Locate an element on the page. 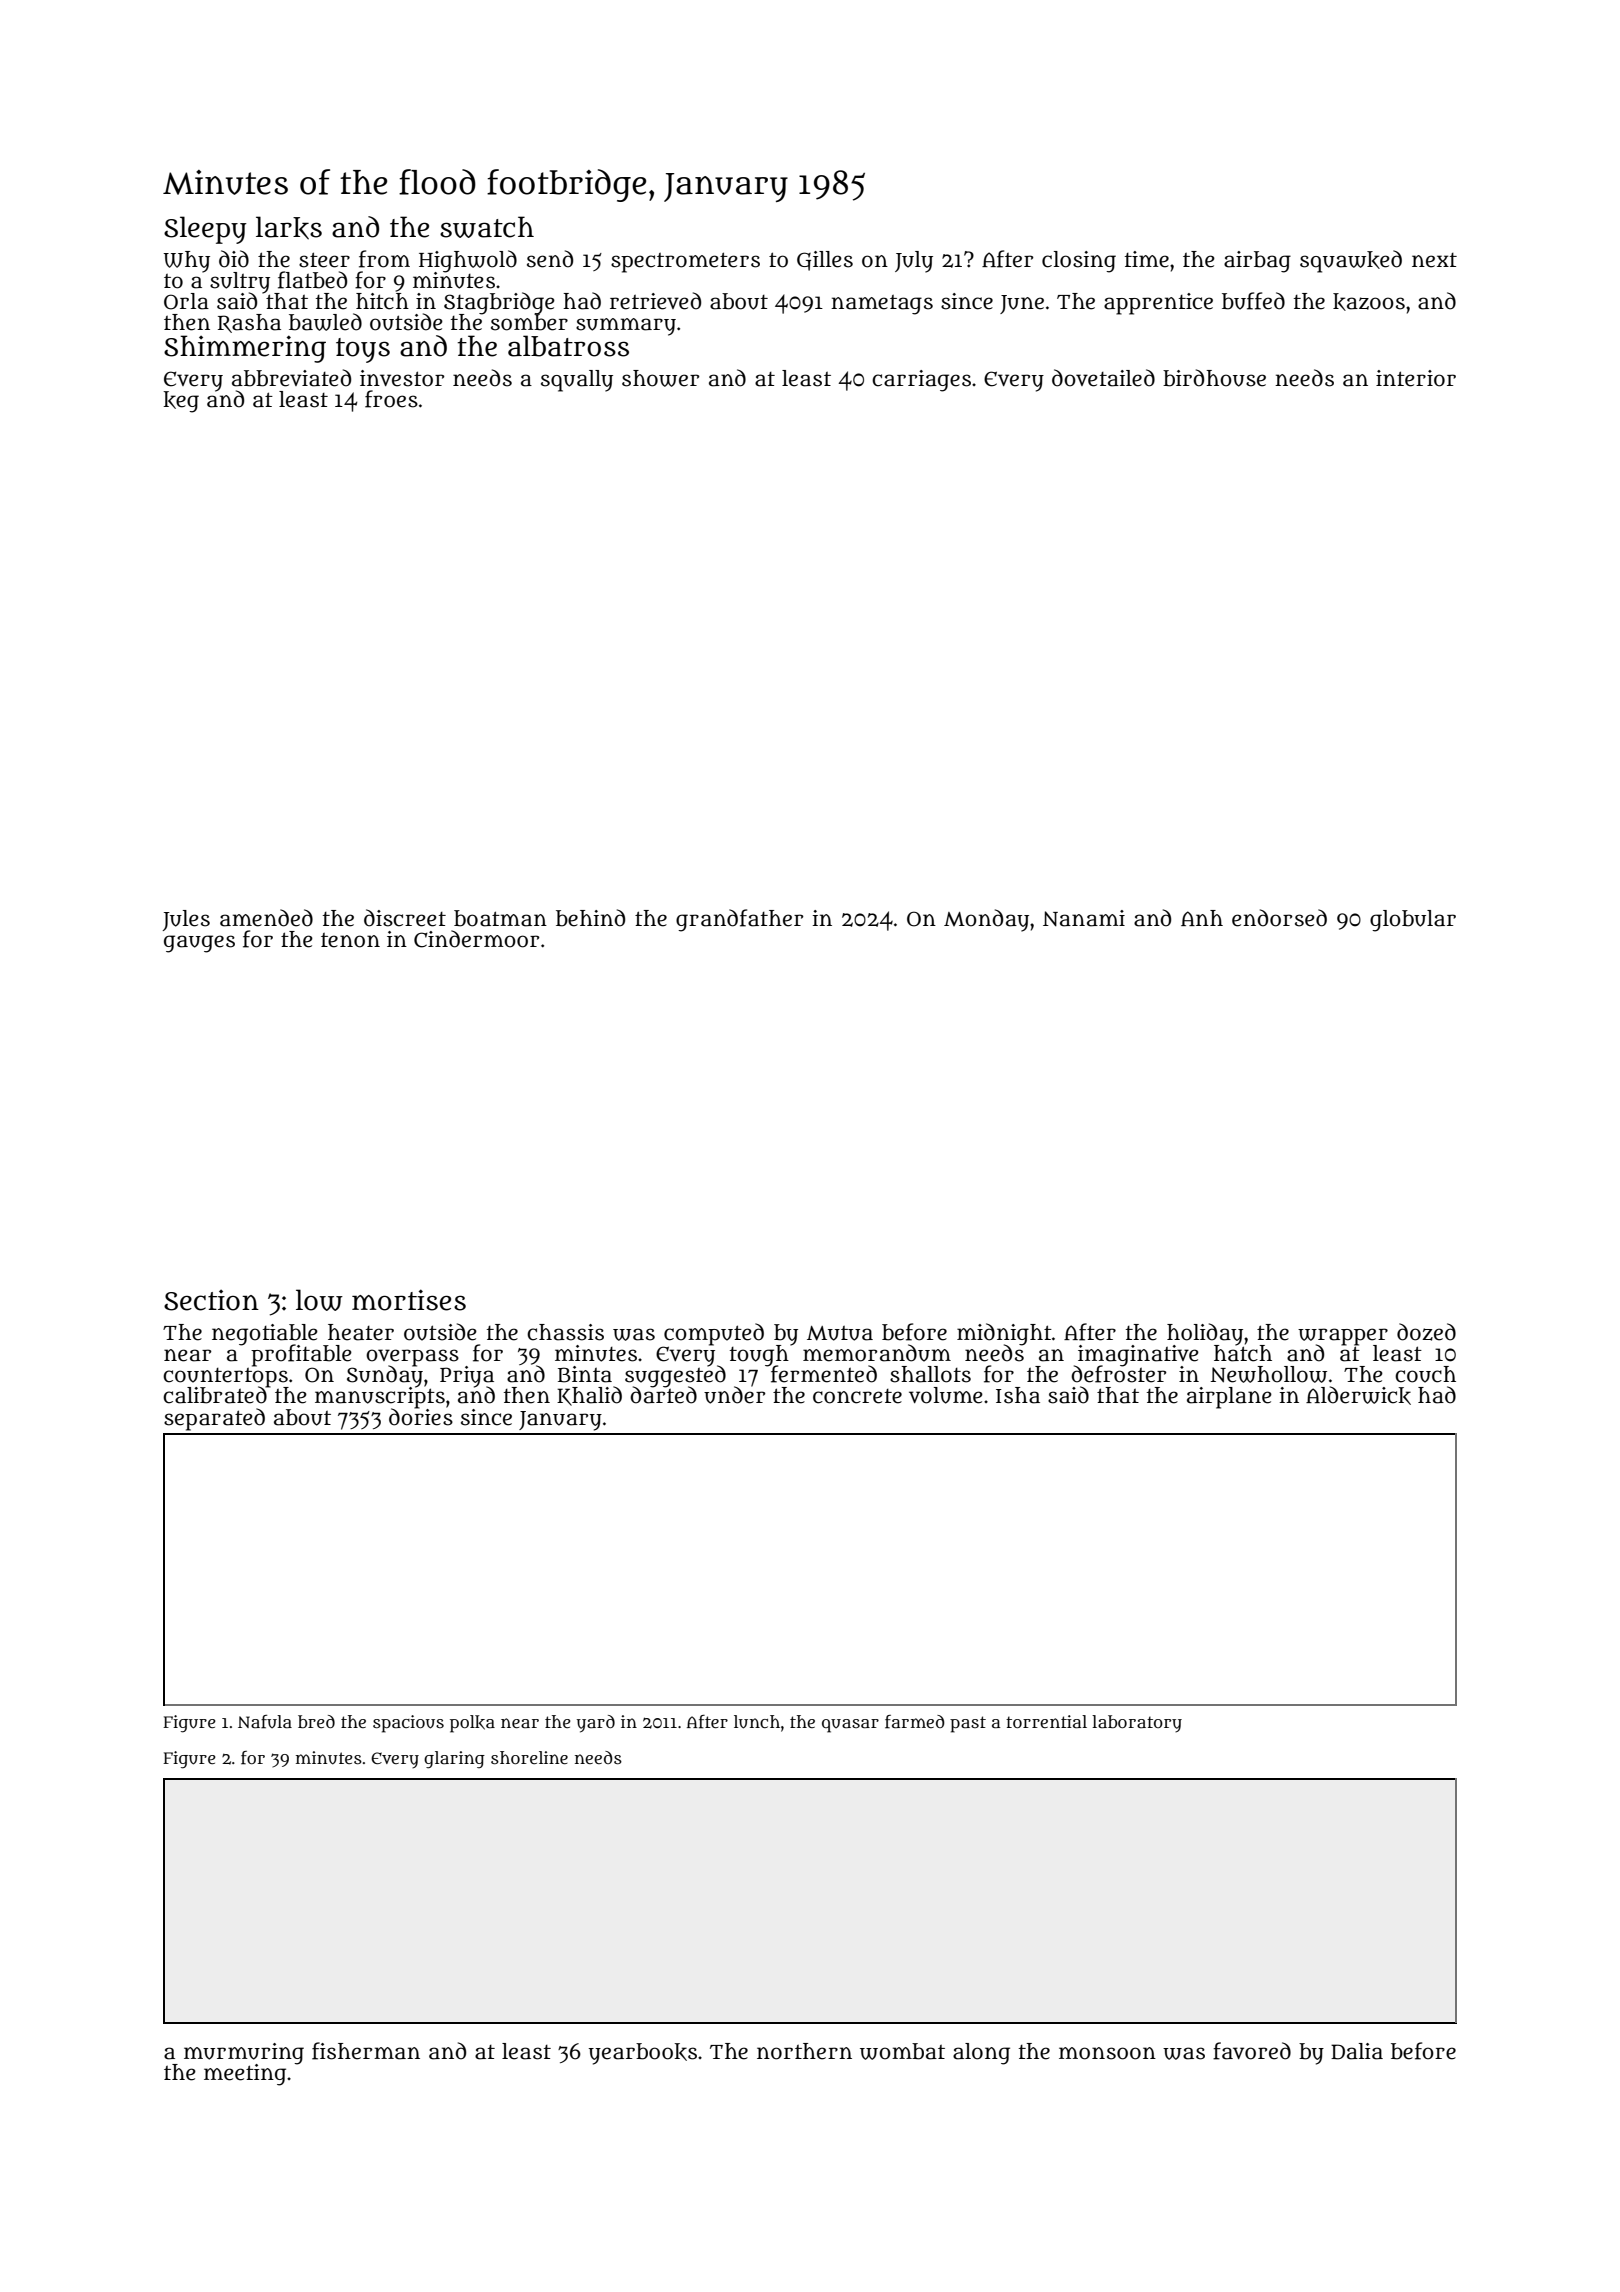 This document has width=1620, height=2292. yard is located at coordinates (596, 1724).
